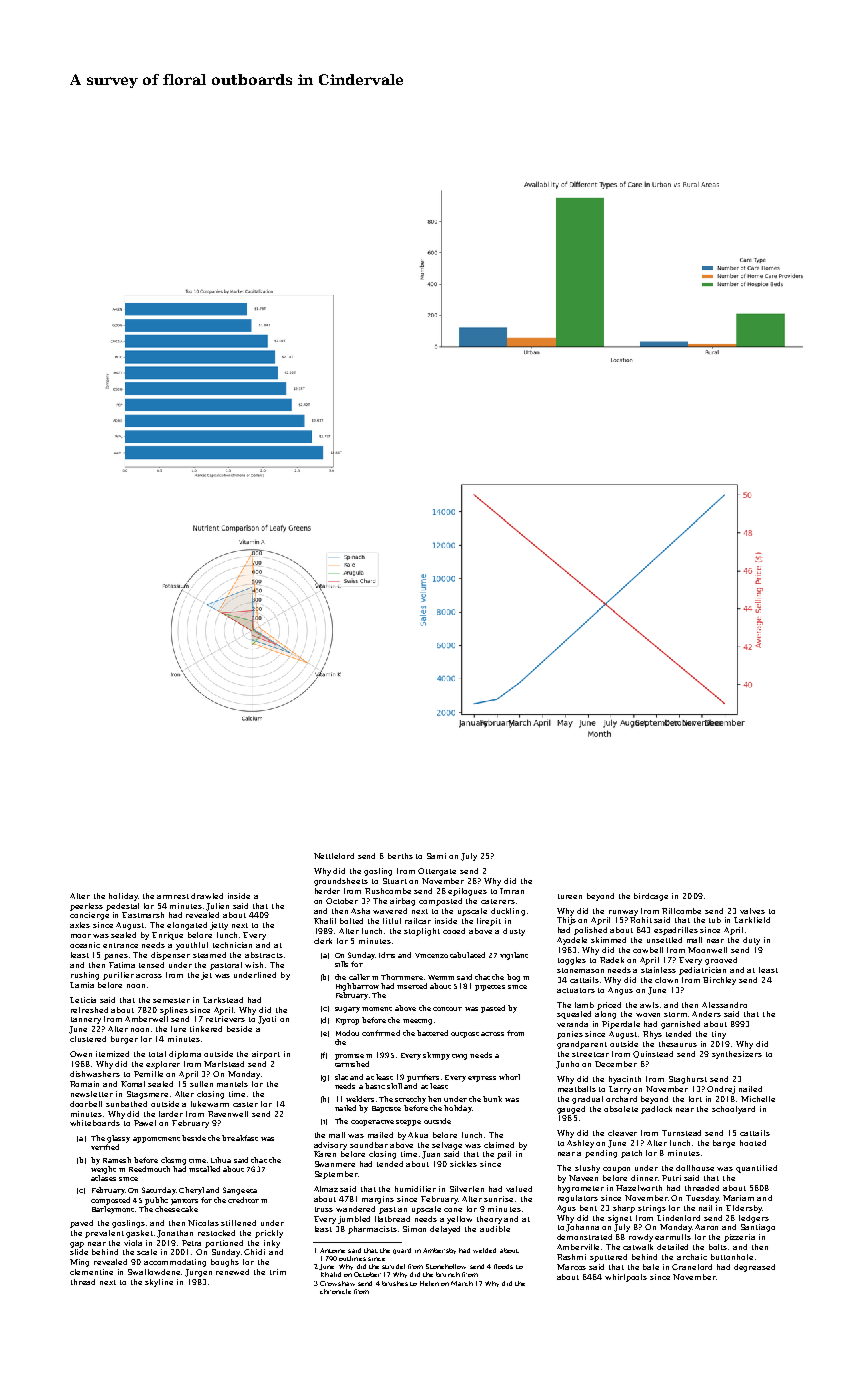  What do you see at coordinates (429, 1283) in the screenshot?
I see `Helen` at bounding box center [429, 1283].
